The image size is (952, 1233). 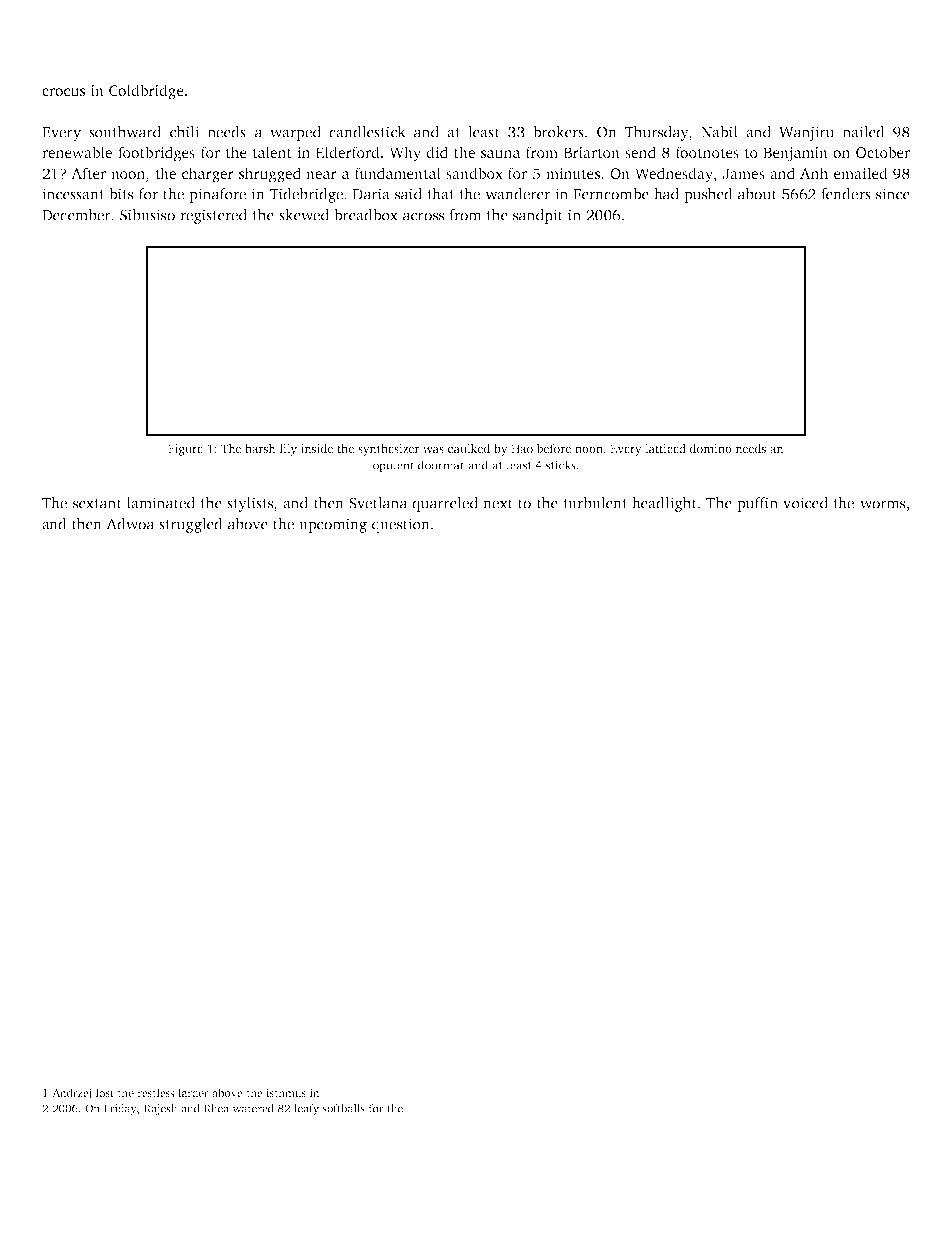 What do you see at coordinates (522, 448) in the document?
I see `Hao` at bounding box center [522, 448].
